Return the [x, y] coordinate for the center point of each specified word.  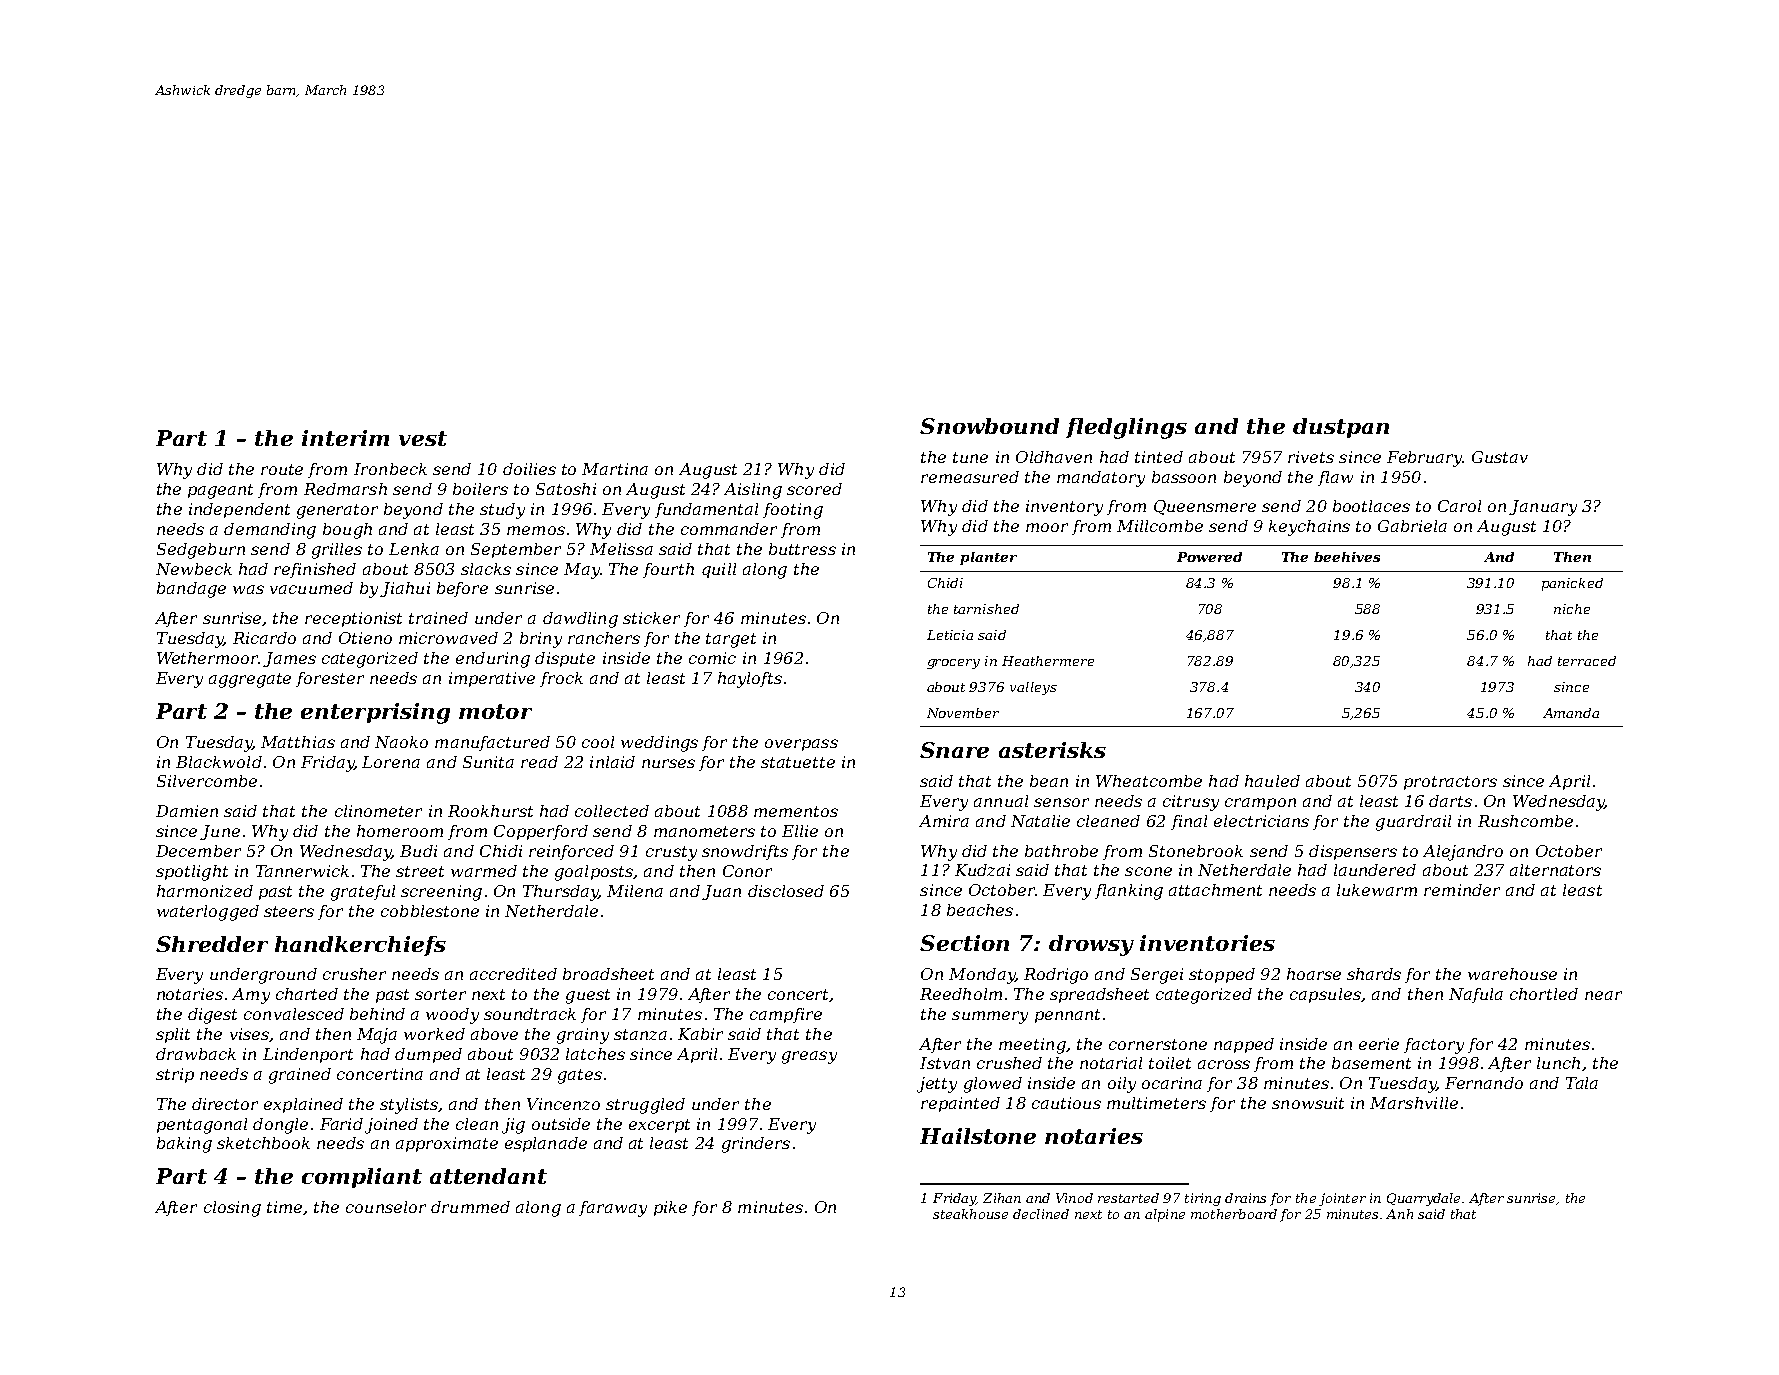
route [282, 469]
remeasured [970, 477]
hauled [1272, 781]
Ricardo [264, 638]
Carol [1459, 506]
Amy [251, 996]
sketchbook [263, 1143]
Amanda [1571, 713]
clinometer [378, 811]
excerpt [659, 1126]
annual [1001, 801]
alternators [1555, 870]
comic [712, 658]
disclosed [786, 891]
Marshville [1414, 1103]
